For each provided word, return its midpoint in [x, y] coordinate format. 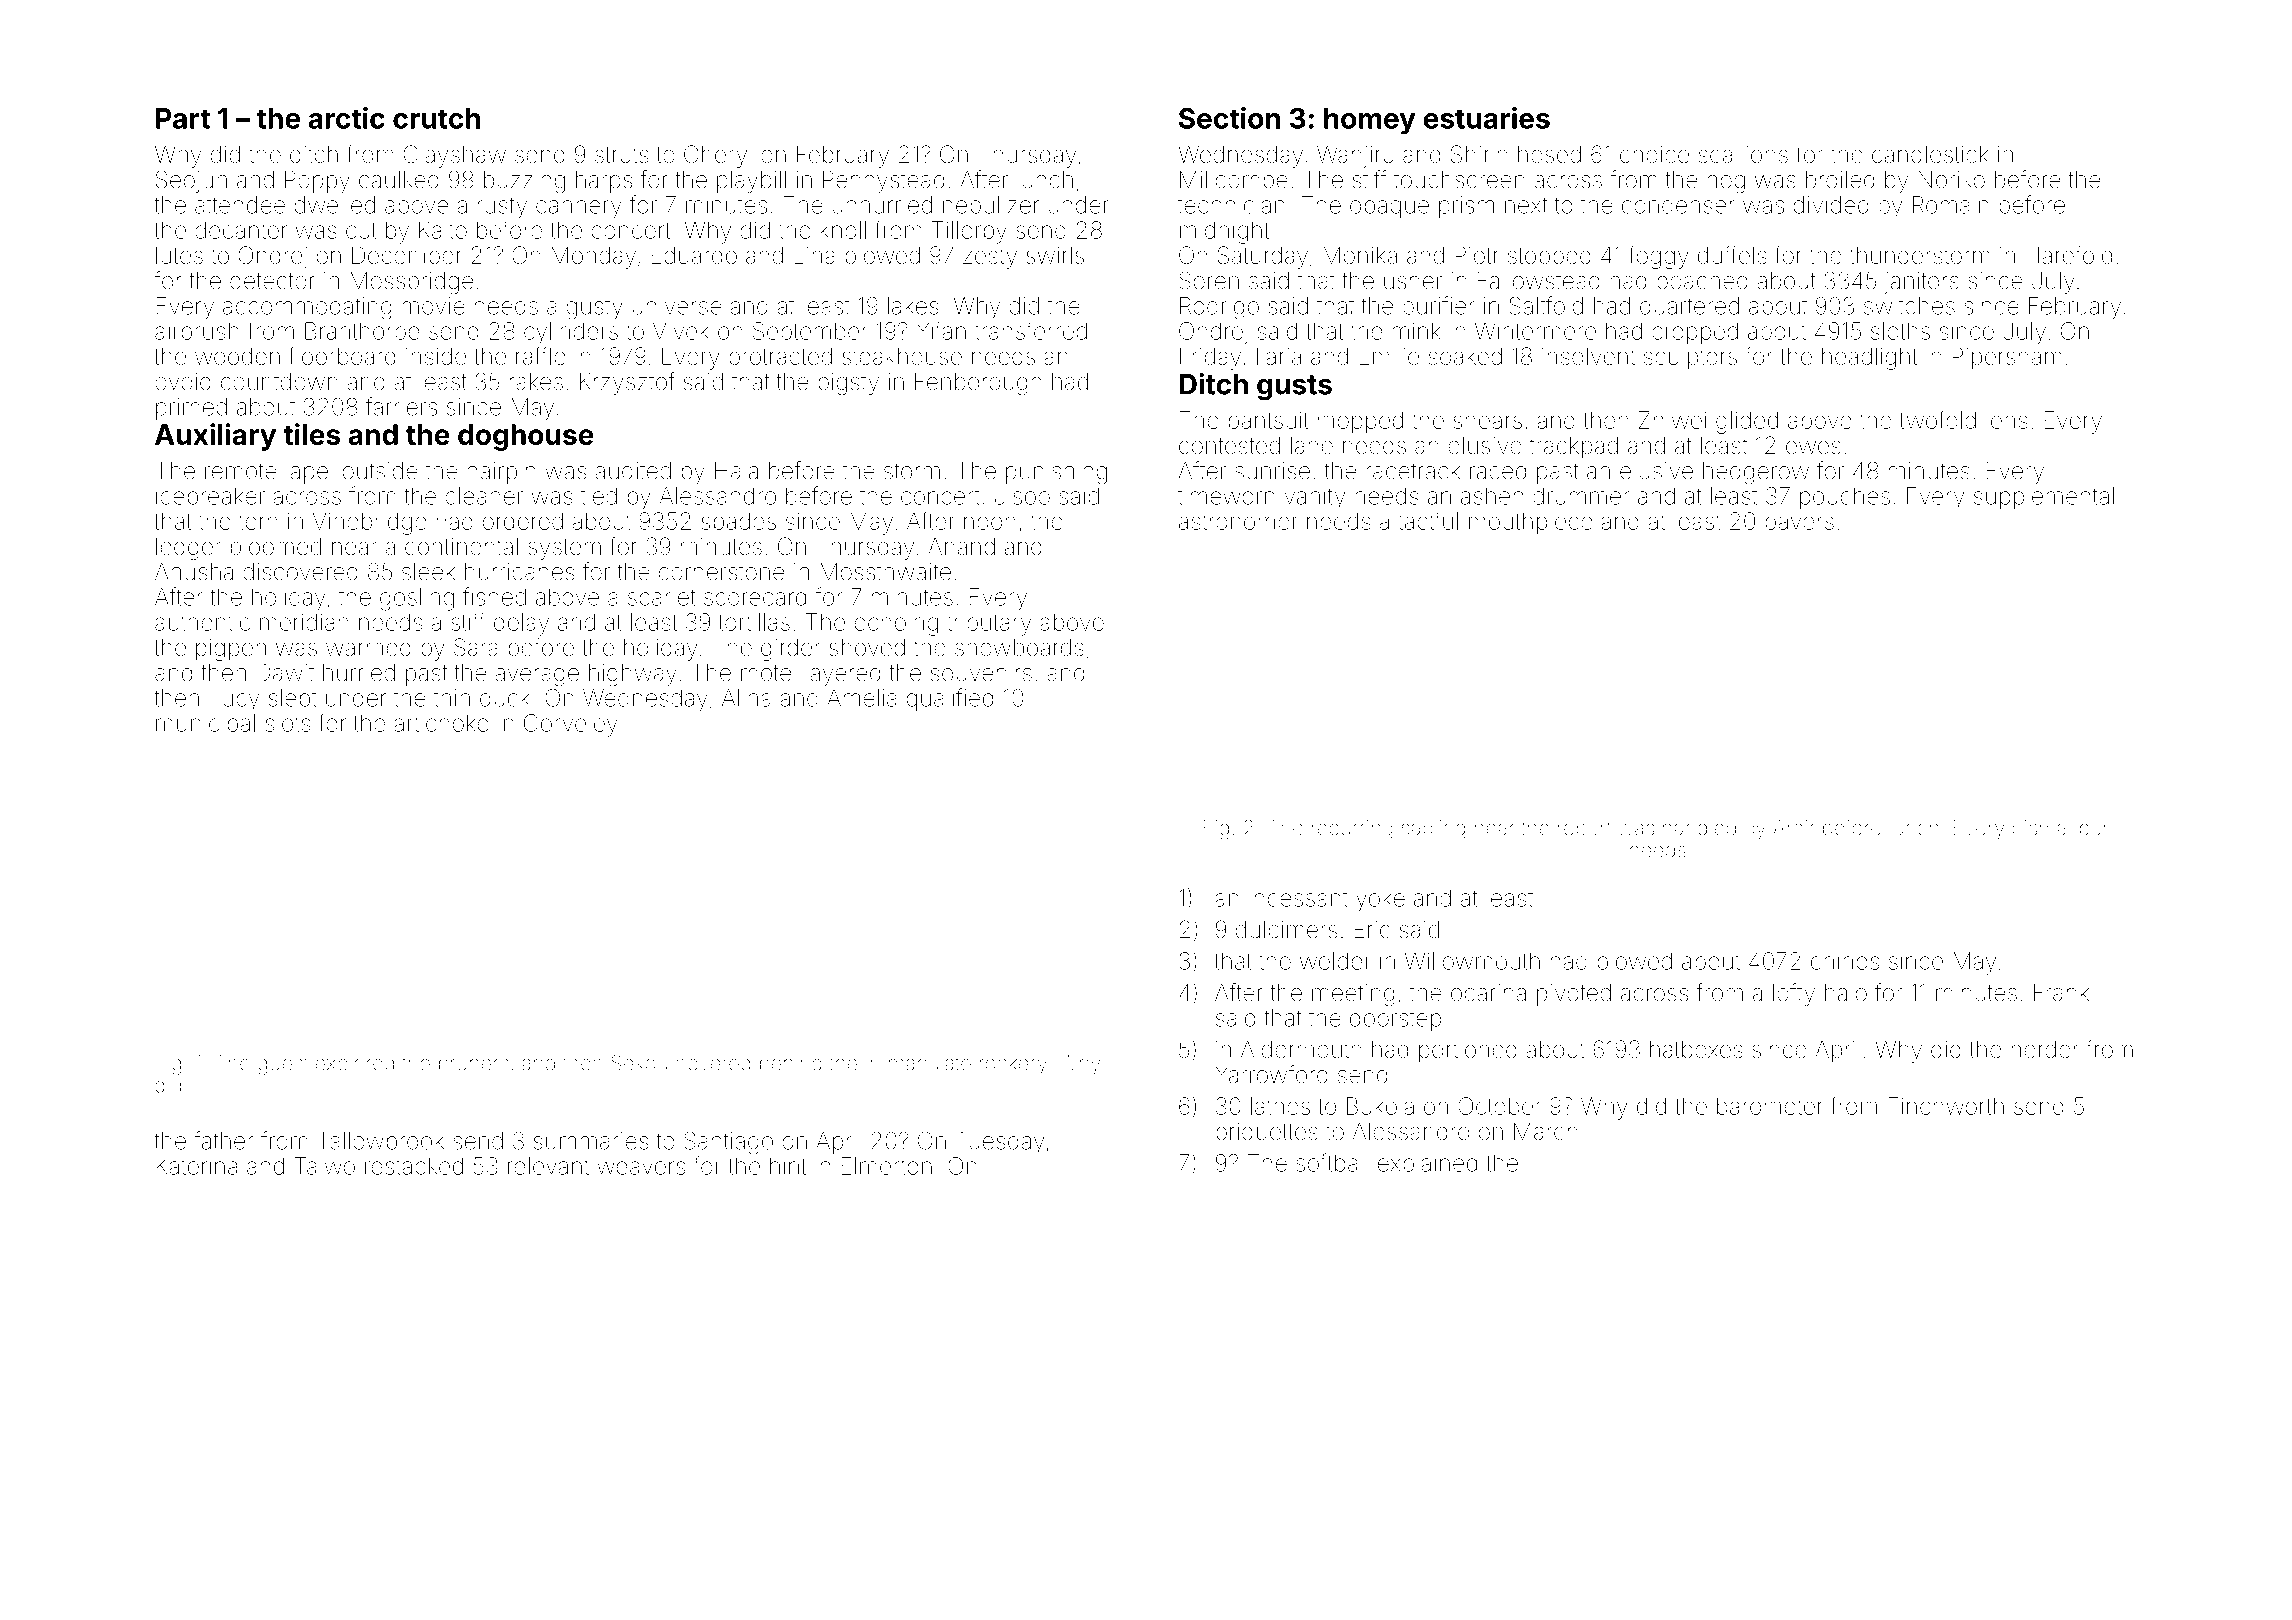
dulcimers [1286, 929]
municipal [205, 725]
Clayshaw [455, 156]
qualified [950, 699]
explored [355, 1065]
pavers [1799, 525]
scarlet [661, 597]
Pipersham [2007, 358]
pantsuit [1268, 422]
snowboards [1019, 647]
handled [1699, 828]
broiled [1840, 180]
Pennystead [883, 182]
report [1584, 830]
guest [283, 1065]
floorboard [342, 356]
